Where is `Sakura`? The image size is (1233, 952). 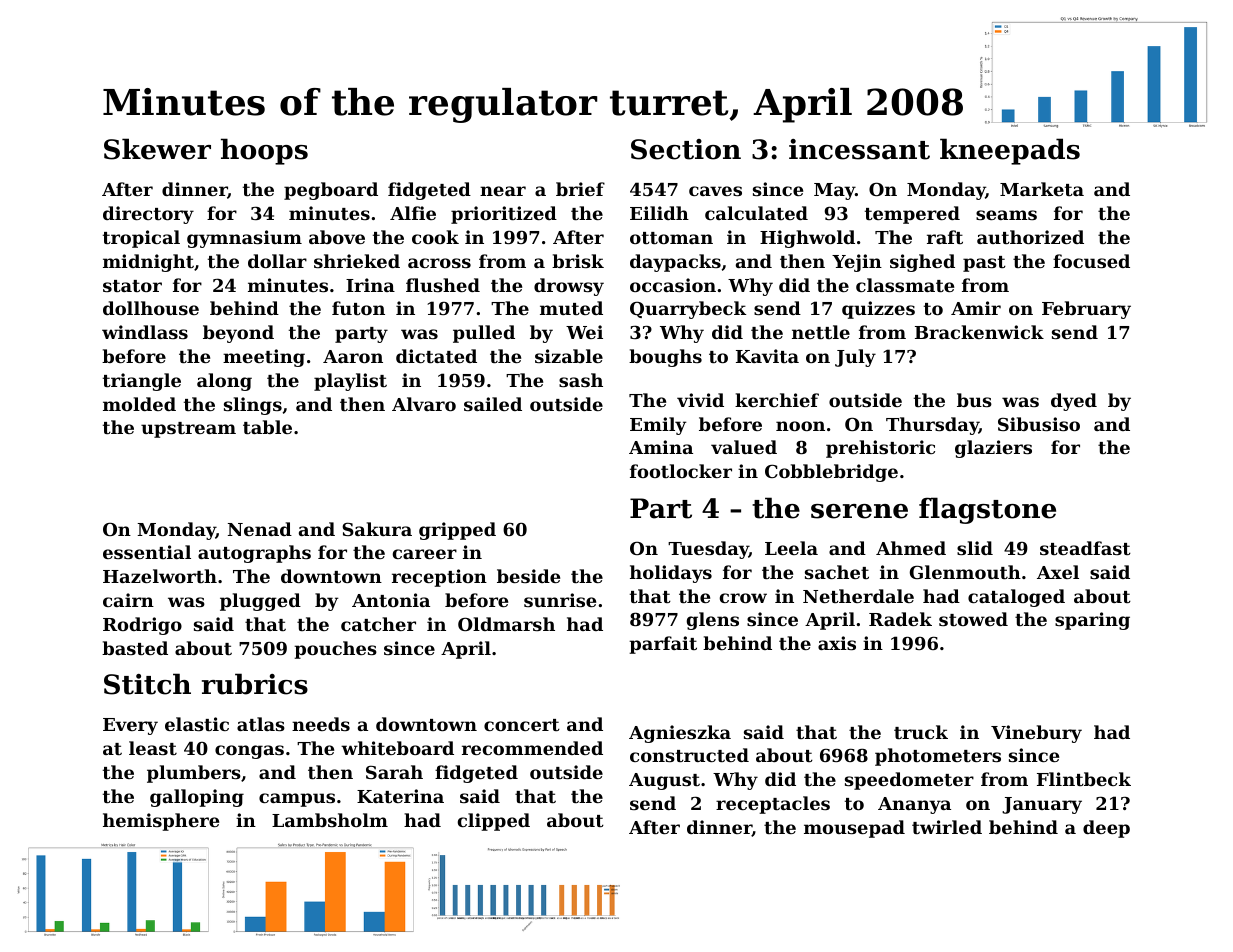
Sakura is located at coordinates (377, 529).
